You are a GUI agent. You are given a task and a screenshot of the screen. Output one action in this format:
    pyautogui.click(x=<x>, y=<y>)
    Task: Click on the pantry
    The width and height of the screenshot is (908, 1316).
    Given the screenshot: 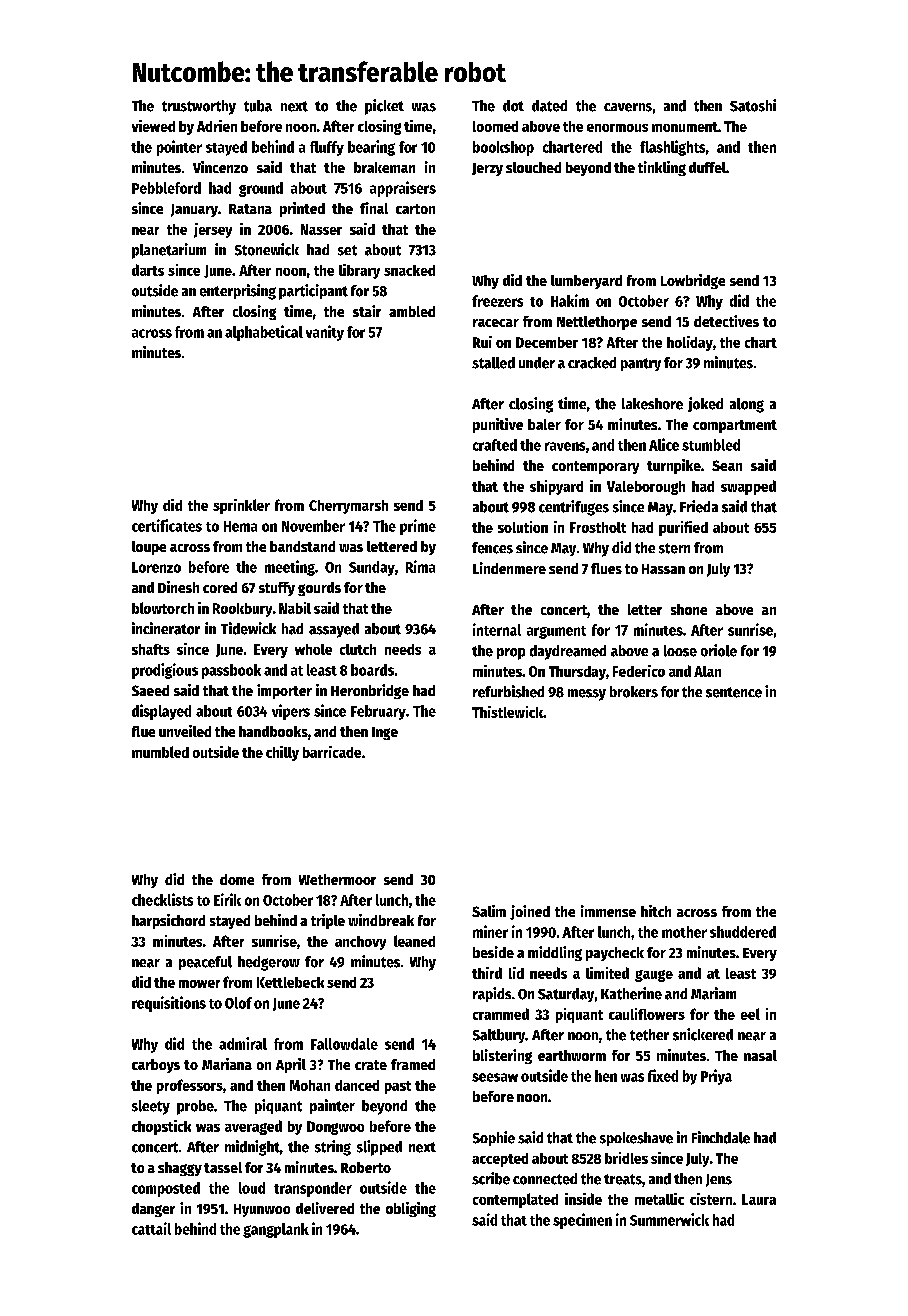 What is the action you would take?
    pyautogui.click(x=641, y=364)
